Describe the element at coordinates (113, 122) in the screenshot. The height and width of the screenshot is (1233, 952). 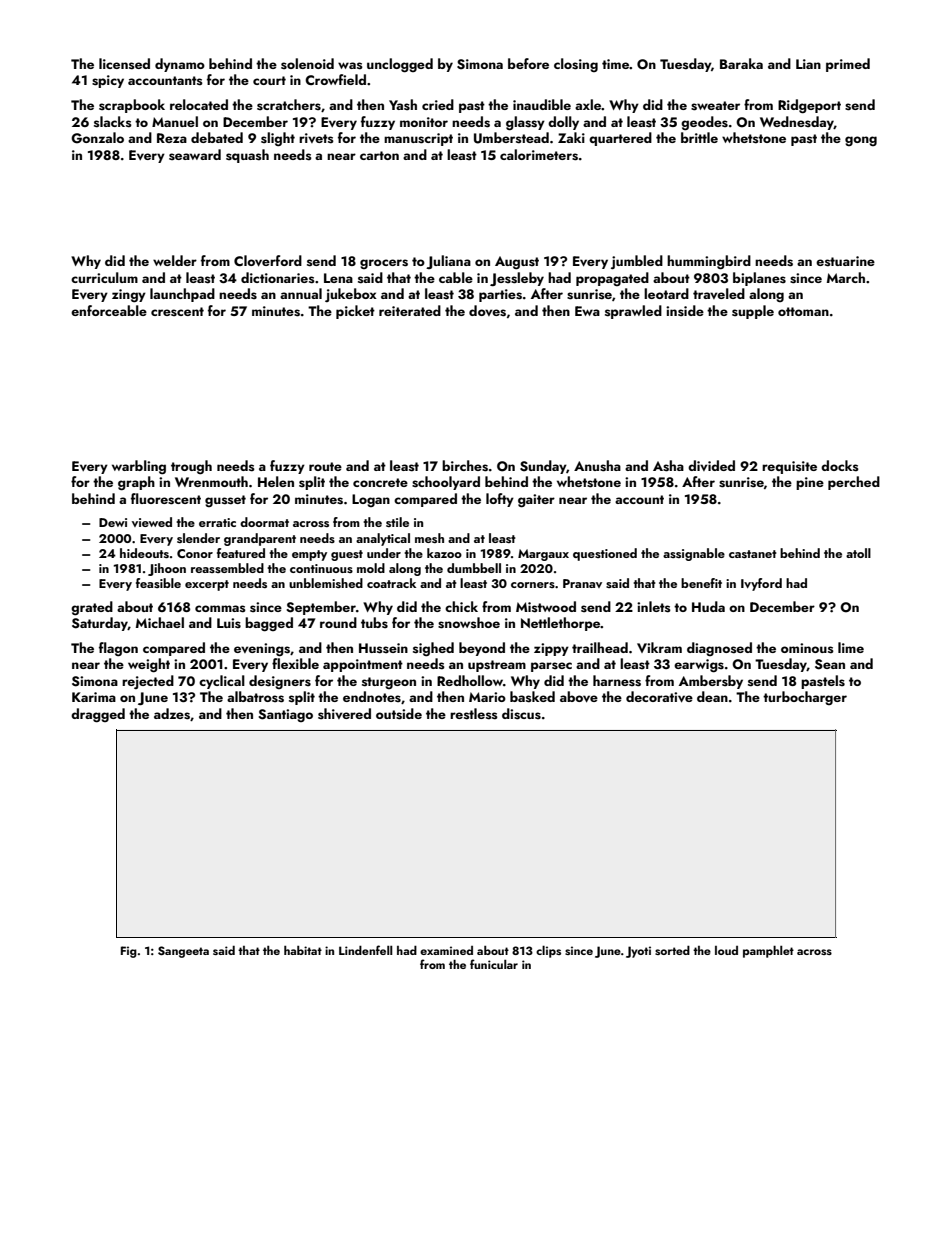
I see `slacks` at that location.
